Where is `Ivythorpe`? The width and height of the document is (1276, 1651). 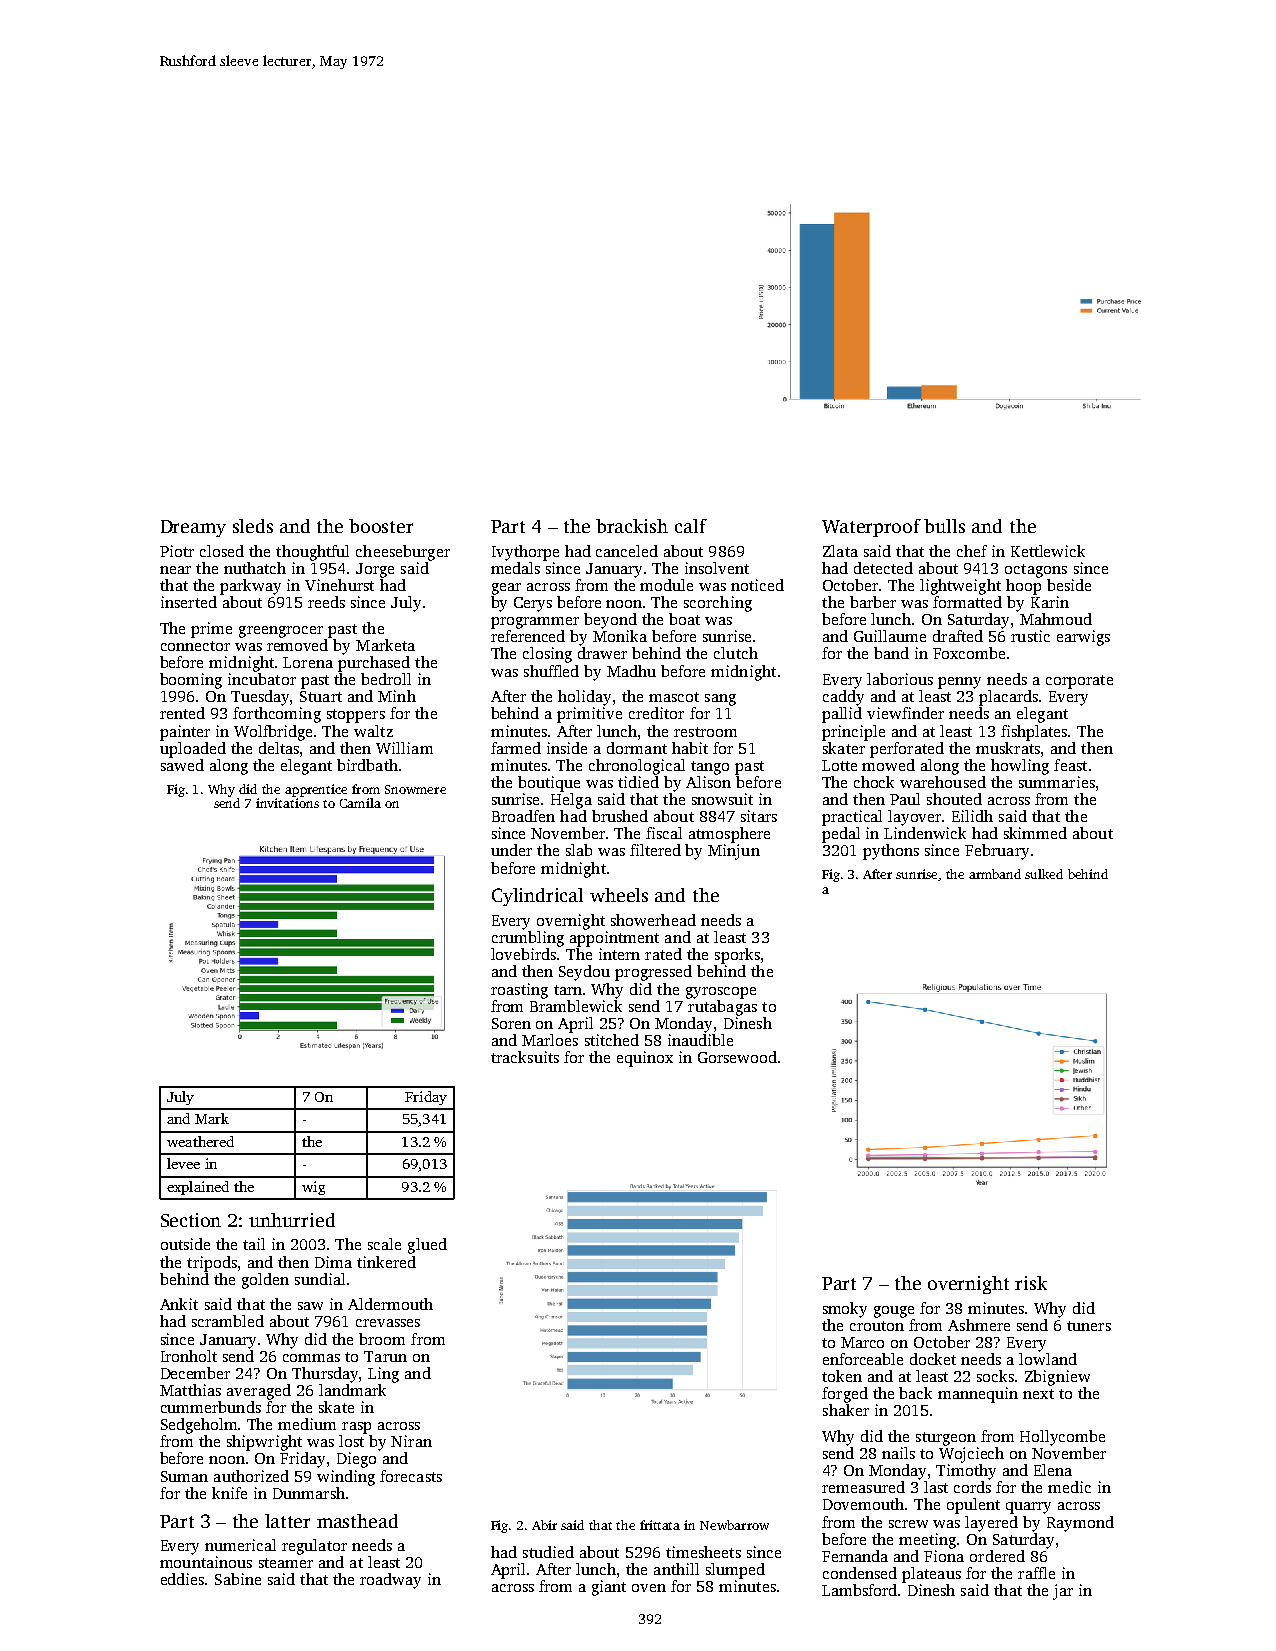
Ivythorpe is located at coordinates (525, 553).
